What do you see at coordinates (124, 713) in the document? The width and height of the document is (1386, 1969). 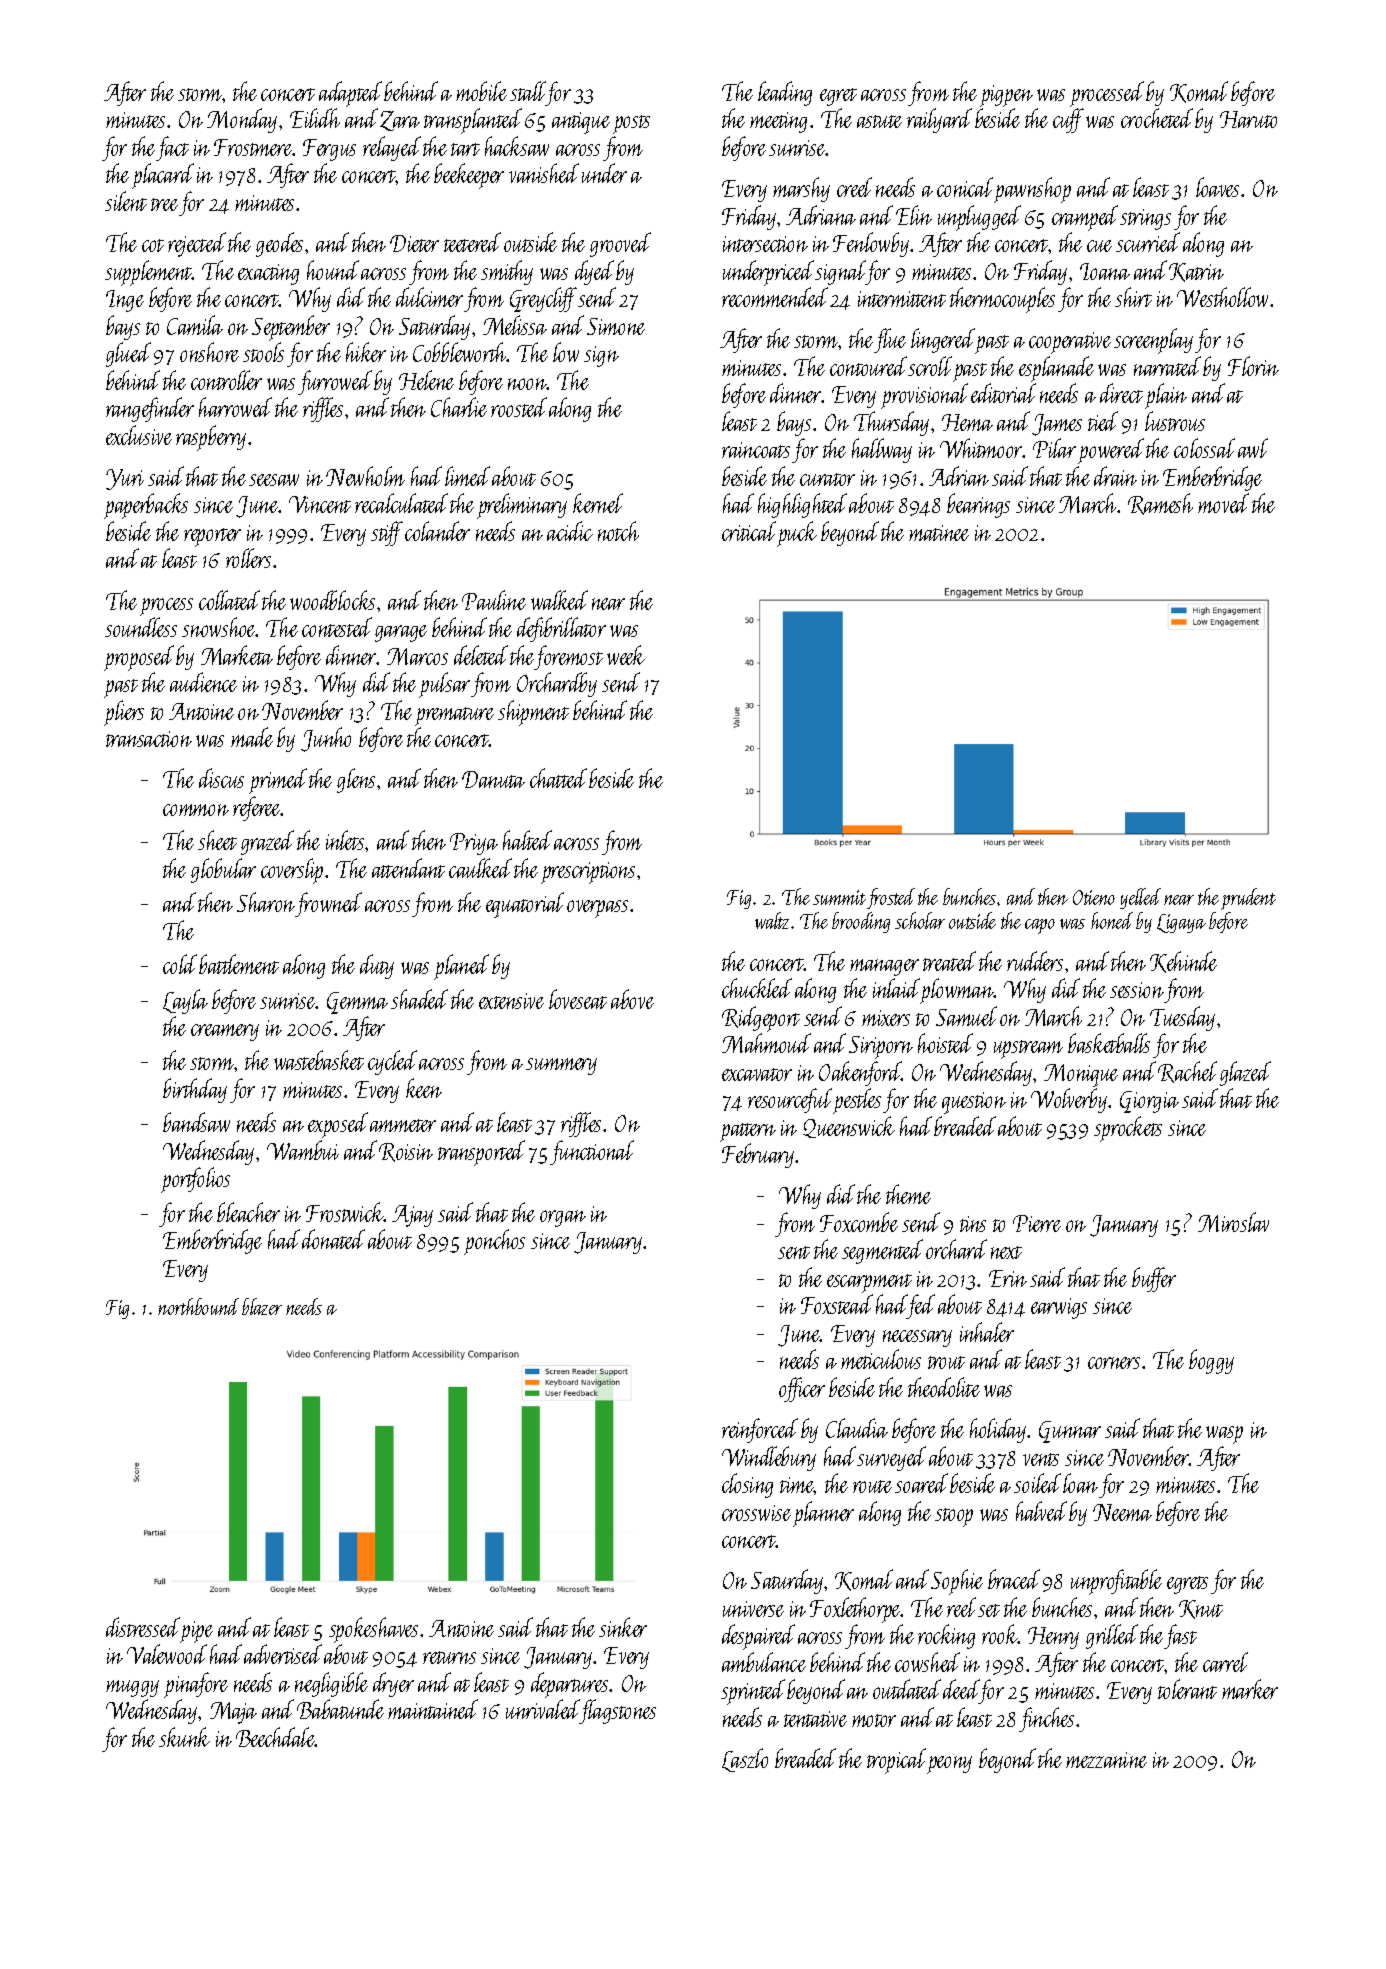 I see `pliers` at bounding box center [124, 713].
